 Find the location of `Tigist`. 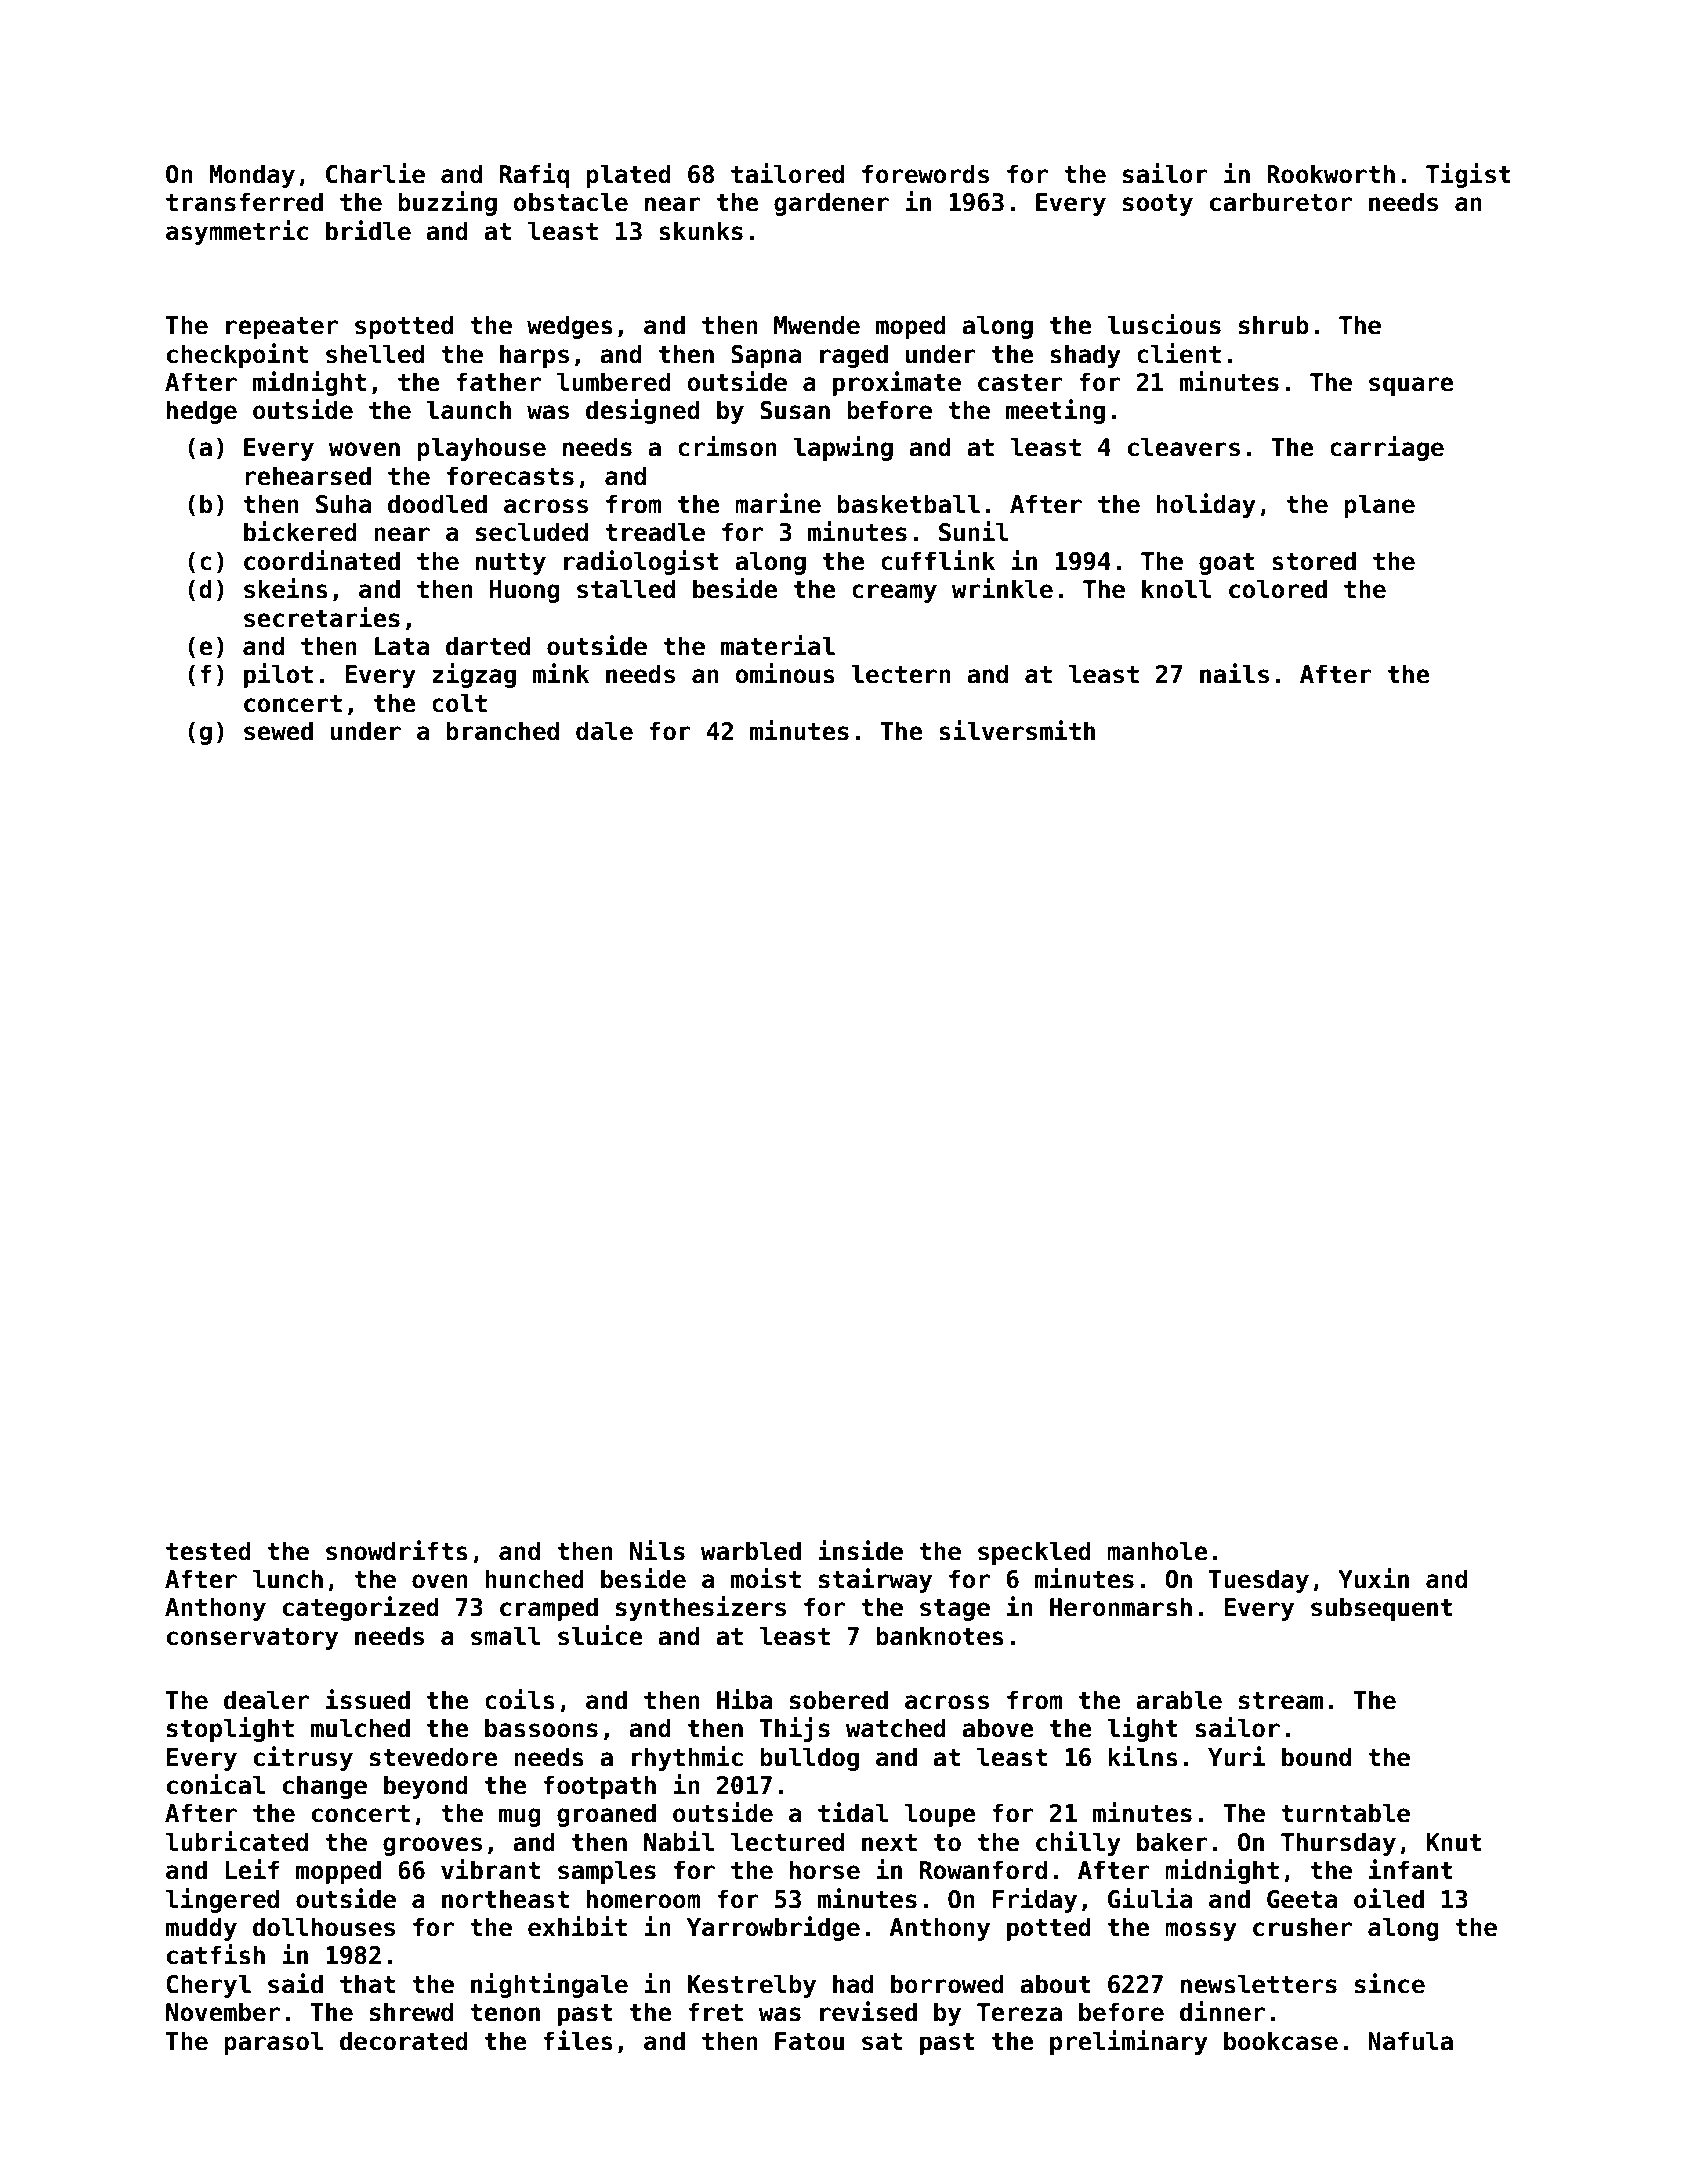

Tigist is located at coordinates (1468, 175).
